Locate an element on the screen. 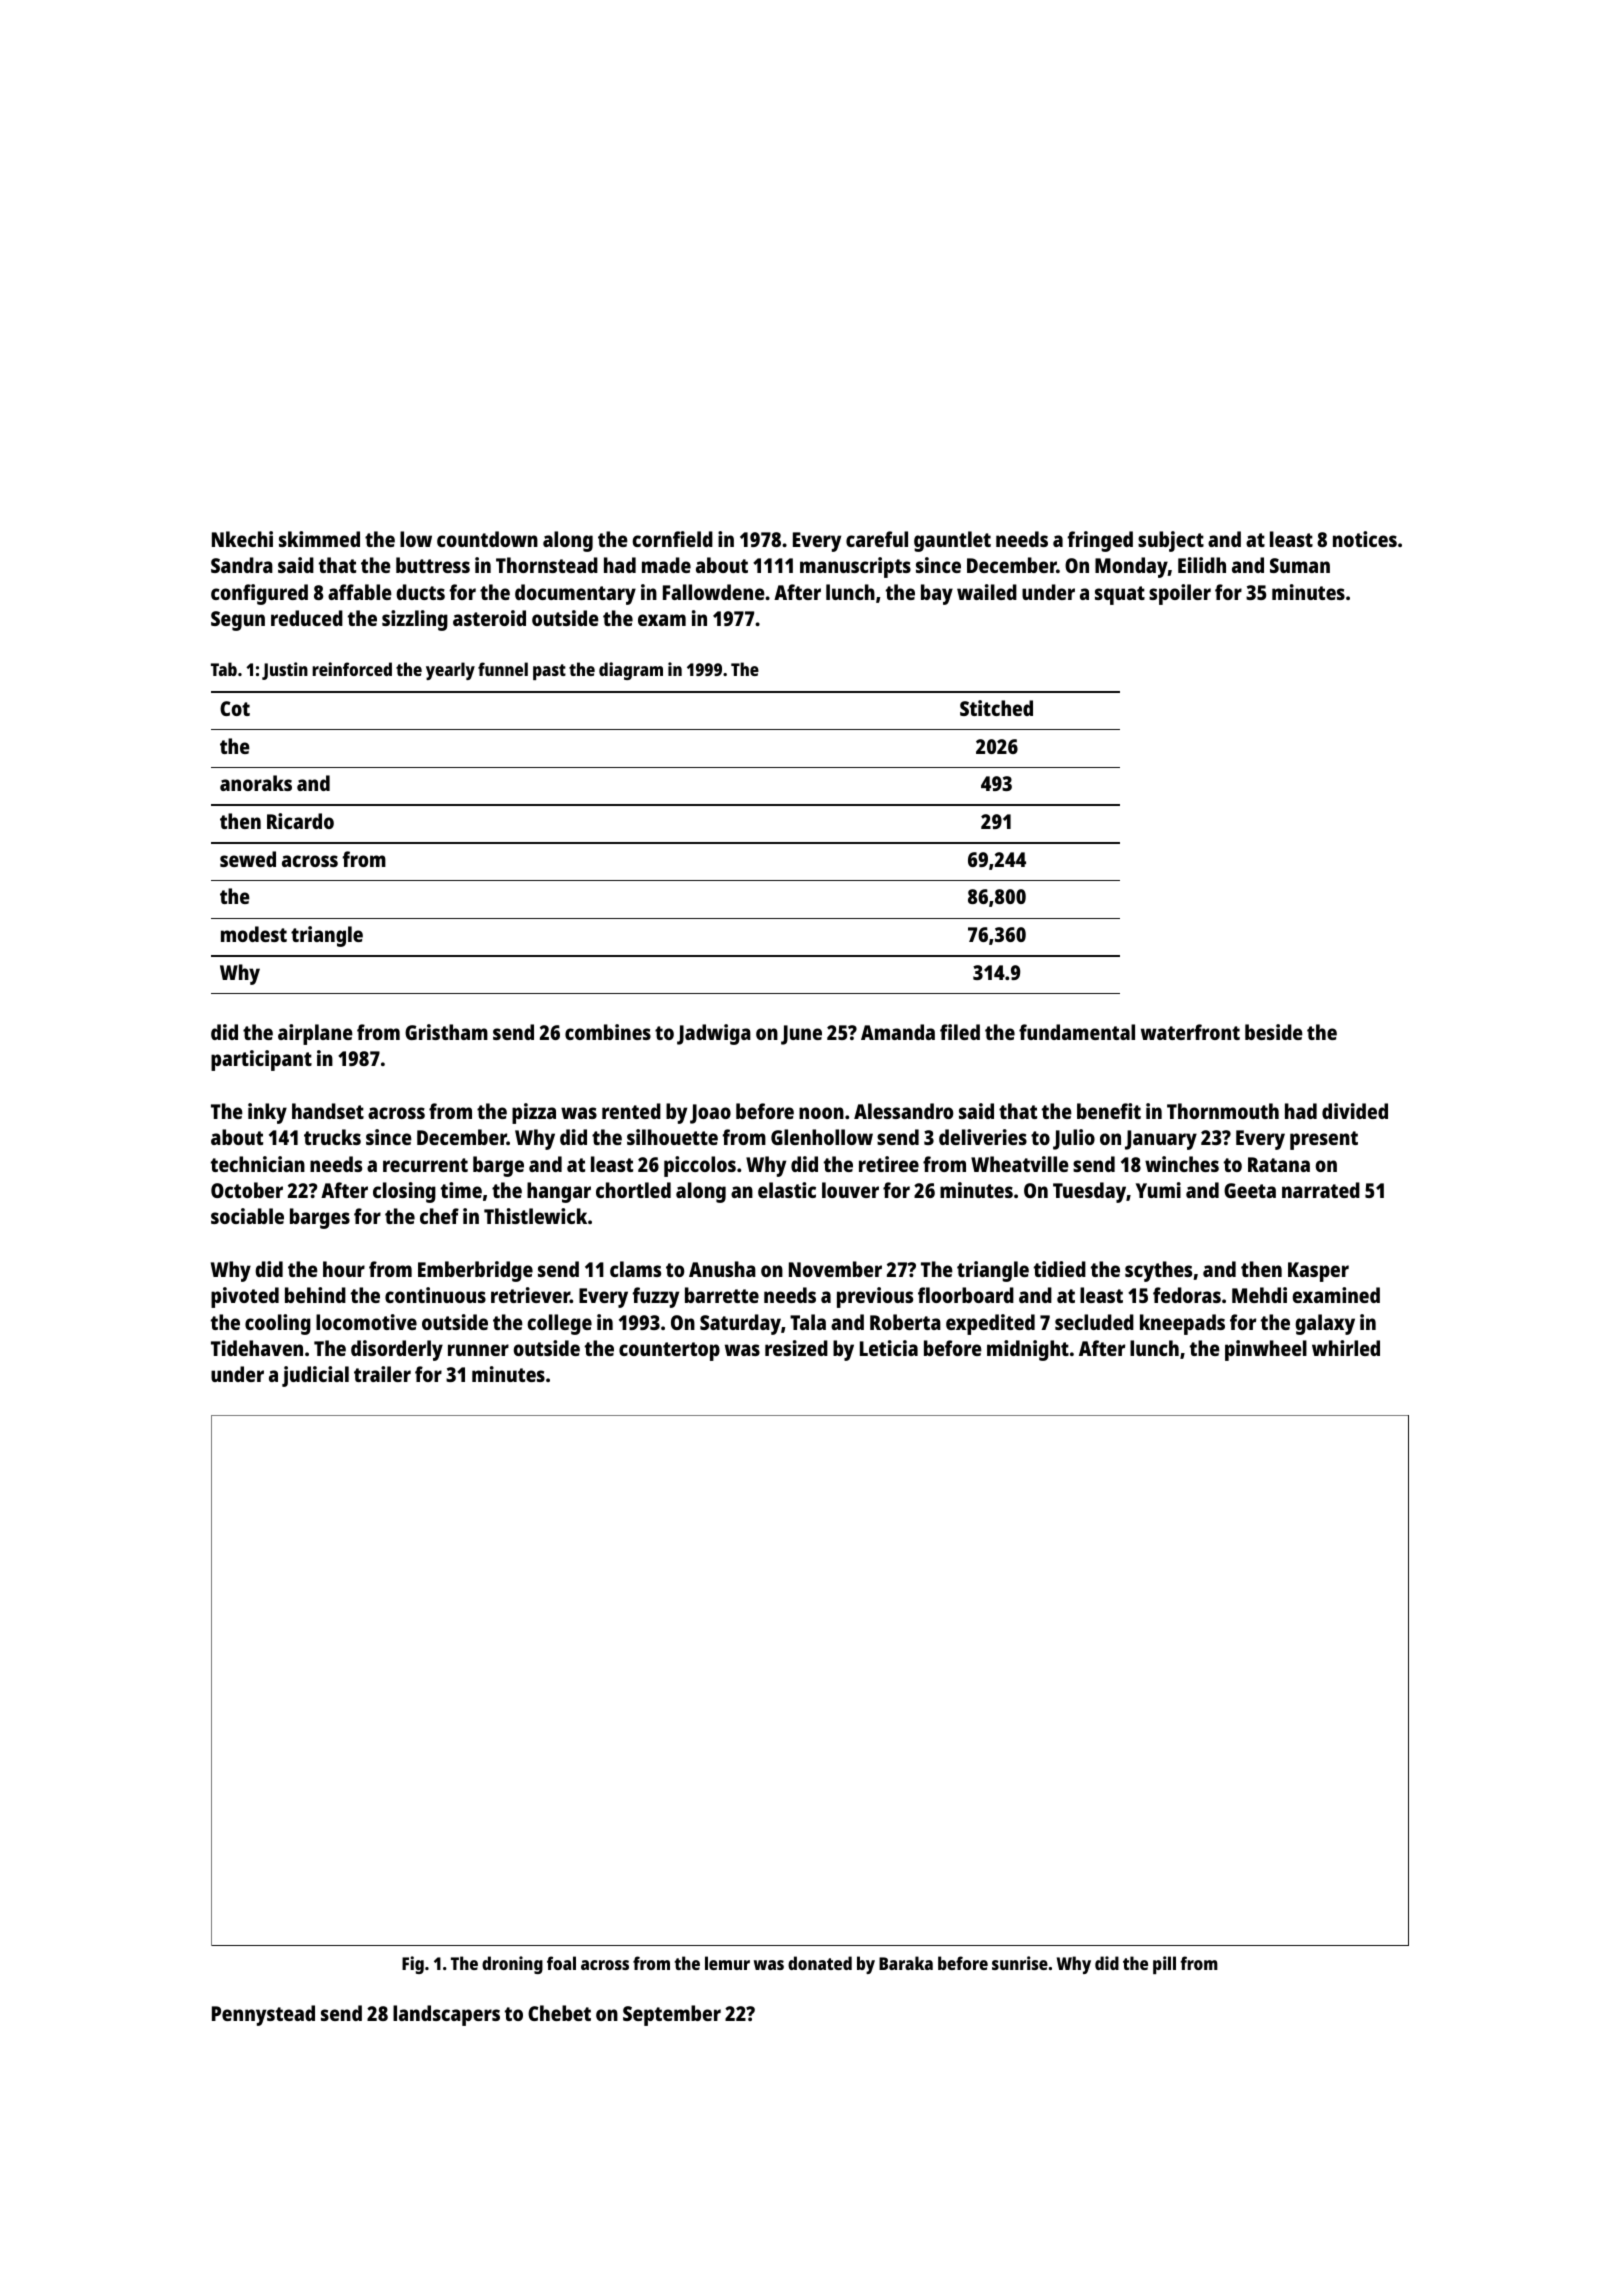  pill is located at coordinates (1164, 1965).
